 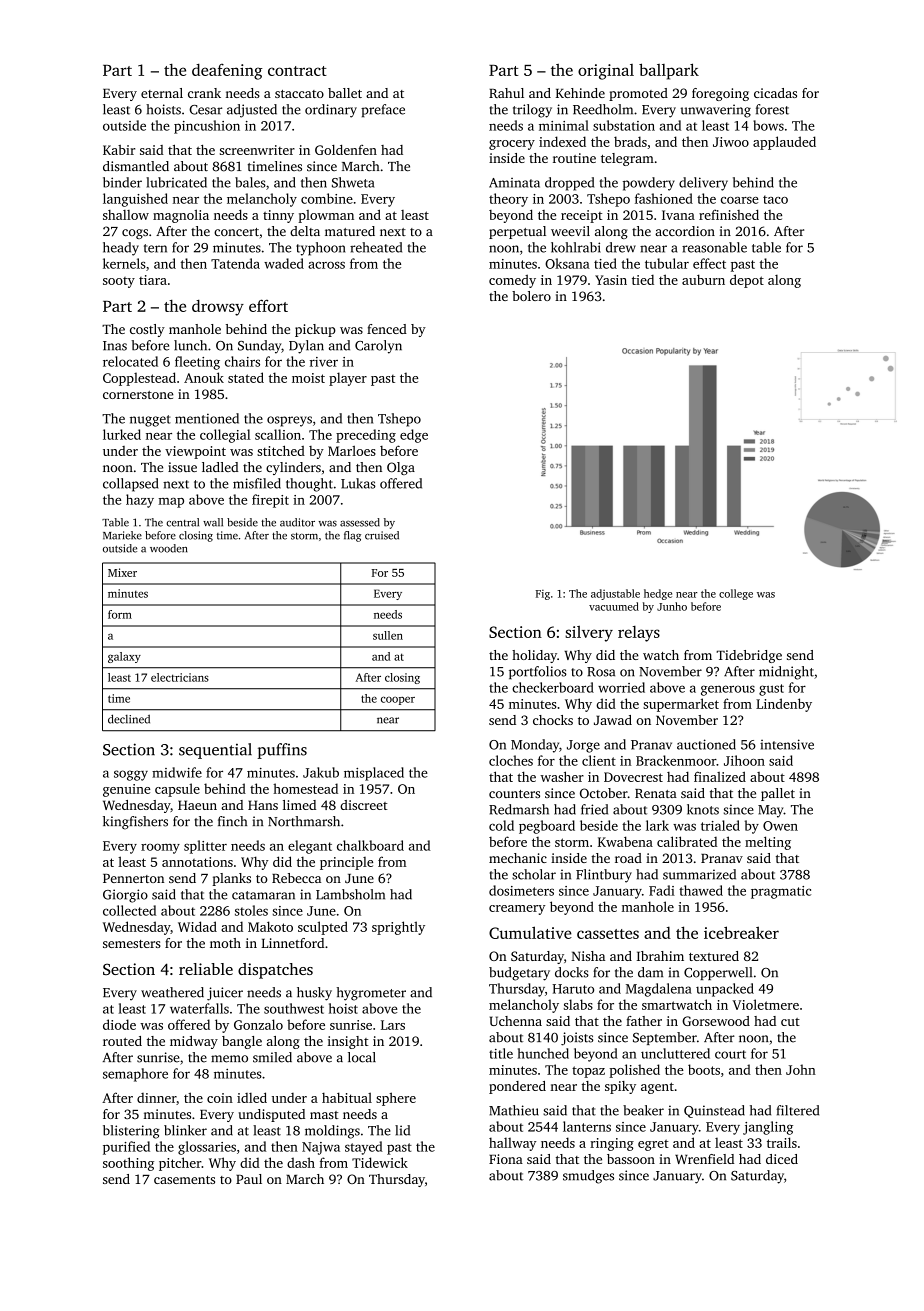 I want to click on smudges, so click(x=588, y=1177).
